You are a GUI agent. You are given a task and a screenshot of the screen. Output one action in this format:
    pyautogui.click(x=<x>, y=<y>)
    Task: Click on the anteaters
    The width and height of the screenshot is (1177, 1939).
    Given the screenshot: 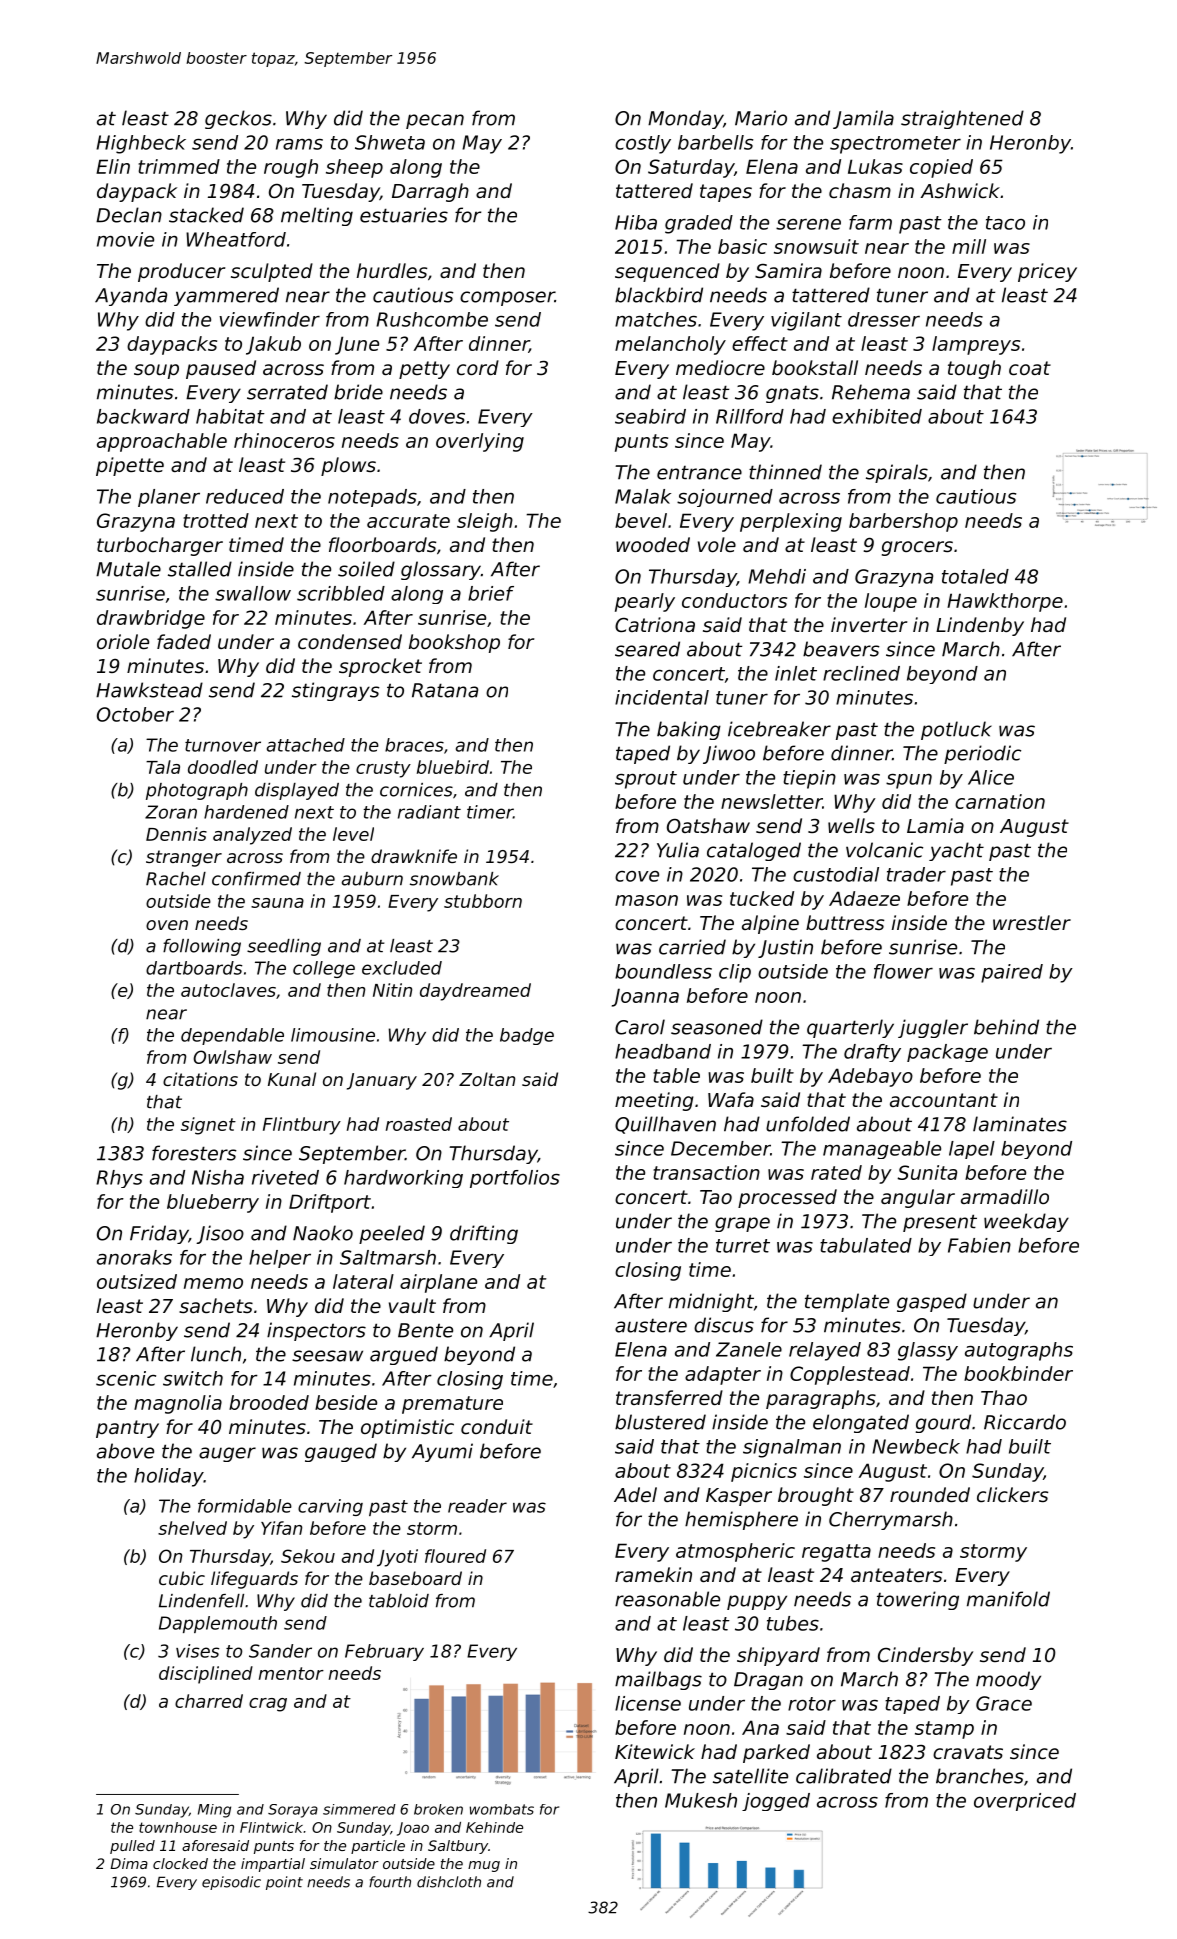 What is the action you would take?
    pyautogui.click(x=896, y=1575)
